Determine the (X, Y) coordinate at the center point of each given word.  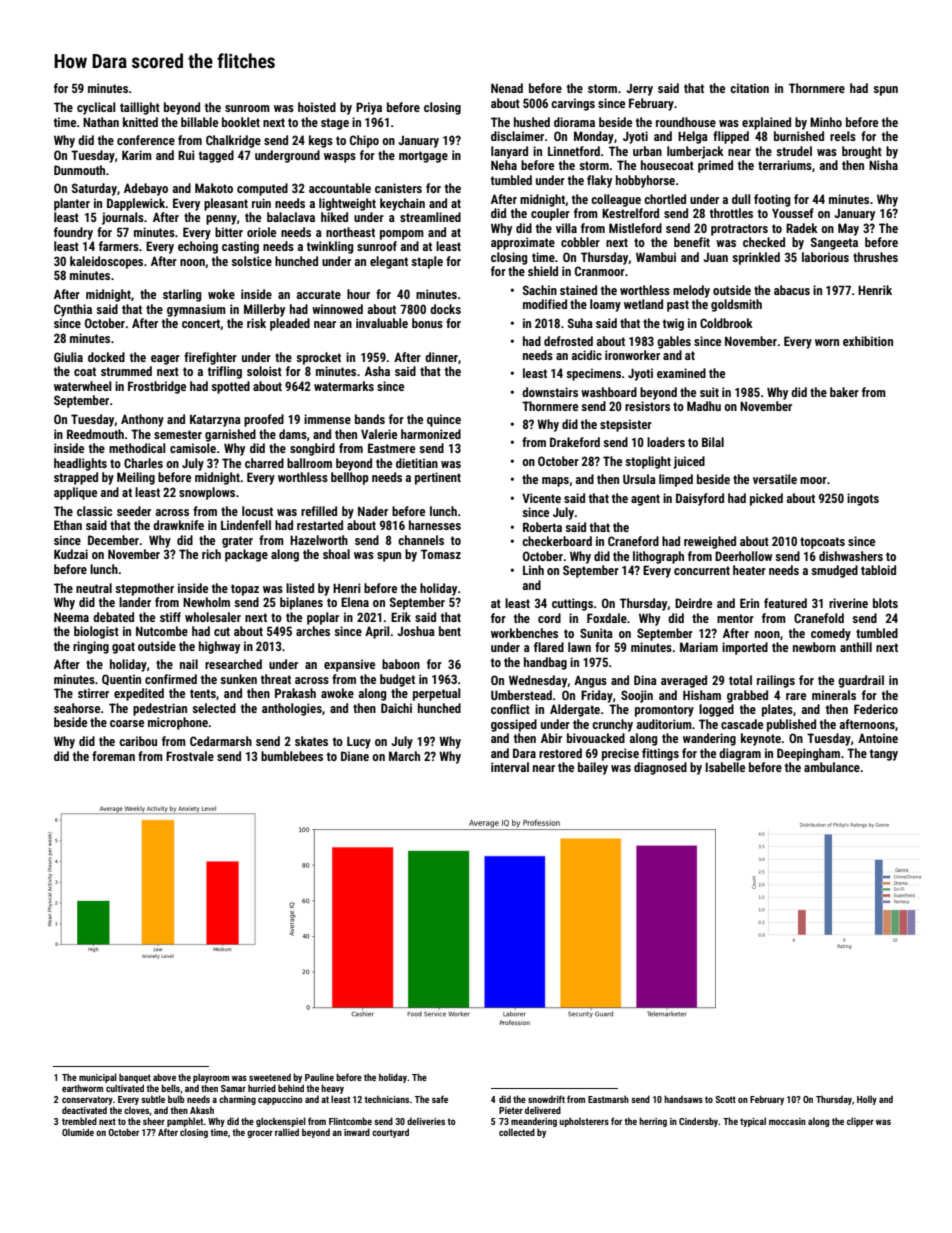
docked (106, 357)
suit (709, 392)
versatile (775, 479)
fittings (660, 754)
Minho (826, 122)
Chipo (364, 141)
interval (510, 767)
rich (211, 554)
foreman (113, 756)
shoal (336, 554)
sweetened (270, 1077)
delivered (543, 1110)
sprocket (318, 358)
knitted (140, 122)
